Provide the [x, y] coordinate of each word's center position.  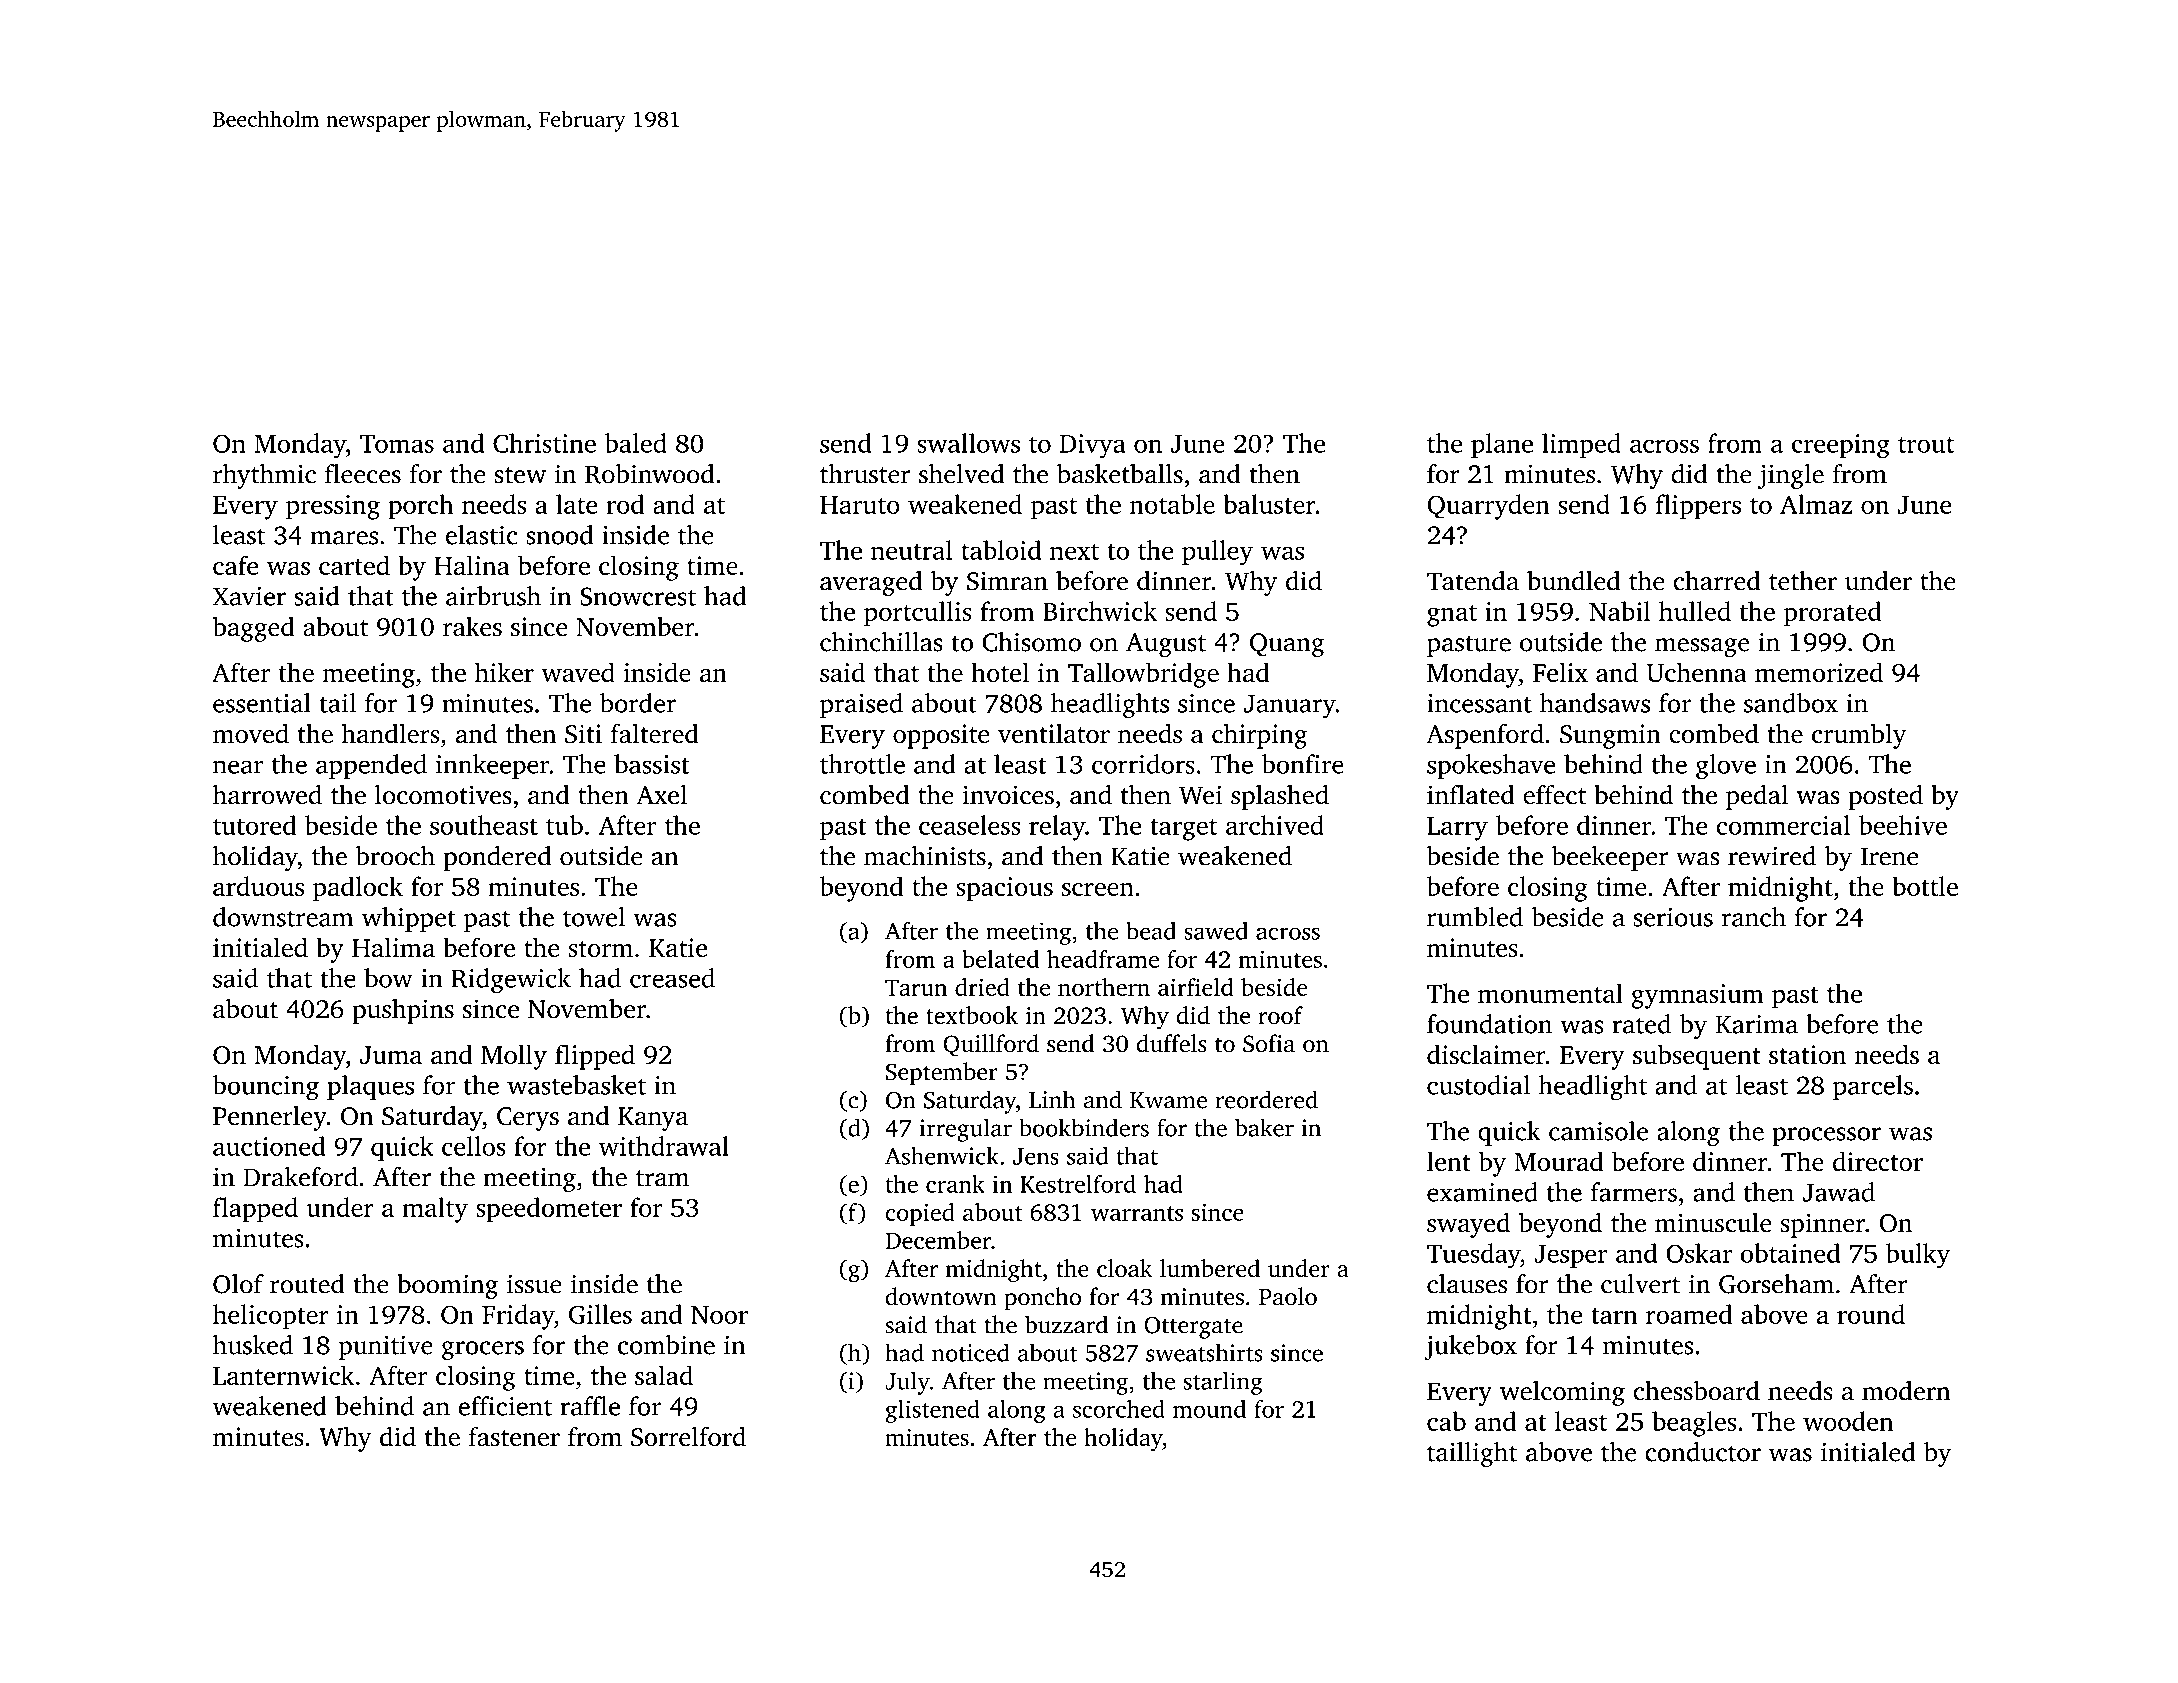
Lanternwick [283, 1375]
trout [1926, 445]
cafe [235, 565]
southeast [484, 825]
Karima [1757, 1024]
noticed [971, 1352]
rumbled [1475, 917]
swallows [968, 443]
